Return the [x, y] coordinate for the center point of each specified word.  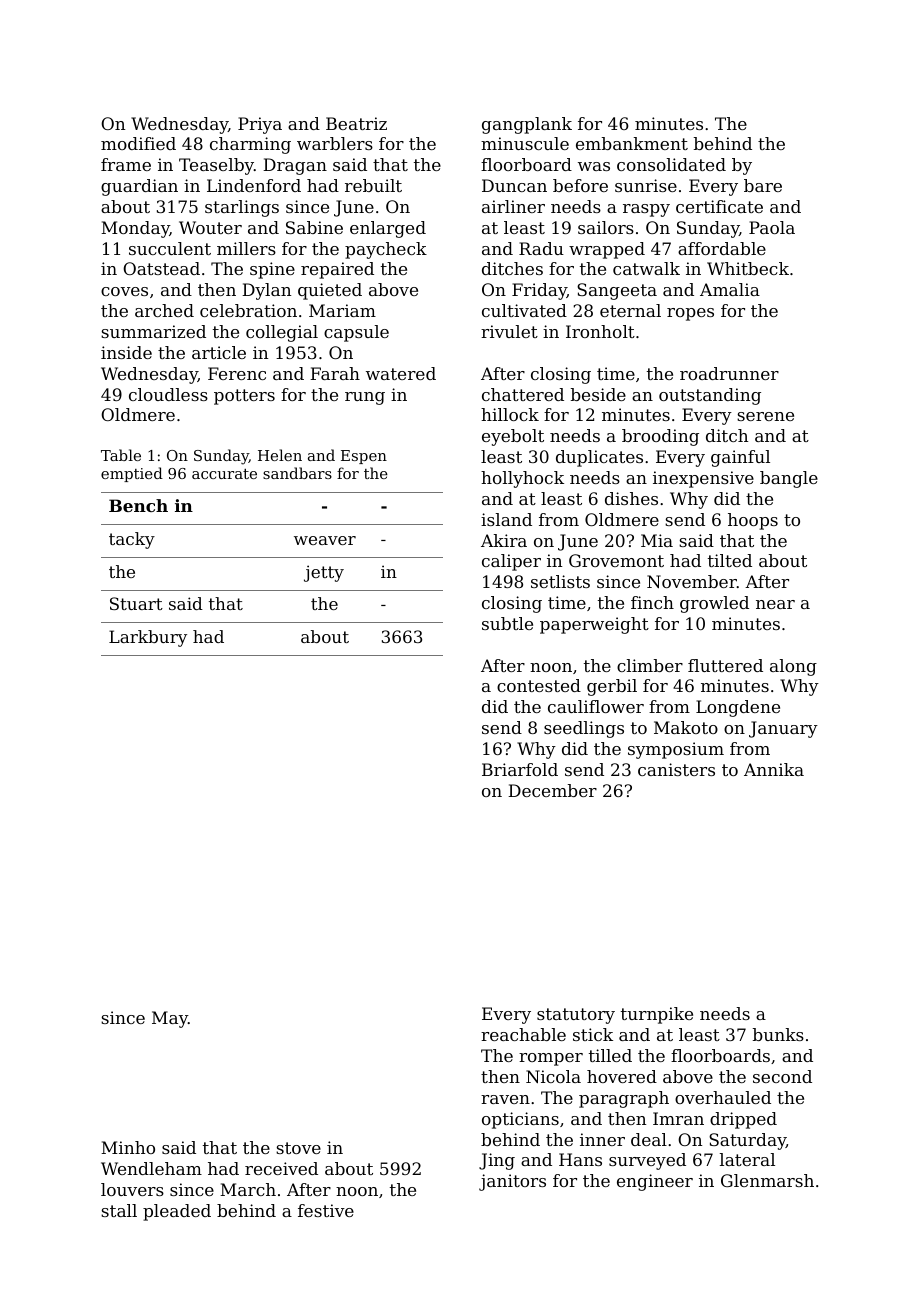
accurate [224, 474]
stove [298, 1148]
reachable [523, 1034]
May [170, 1019]
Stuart [136, 603]
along [793, 667]
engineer [655, 1182]
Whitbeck [748, 268]
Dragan [295, 166]
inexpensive [703, 479]
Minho [128, 1147]
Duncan [514, 185]
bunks [778, 1034]
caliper [511, 562]
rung [365, 398]
